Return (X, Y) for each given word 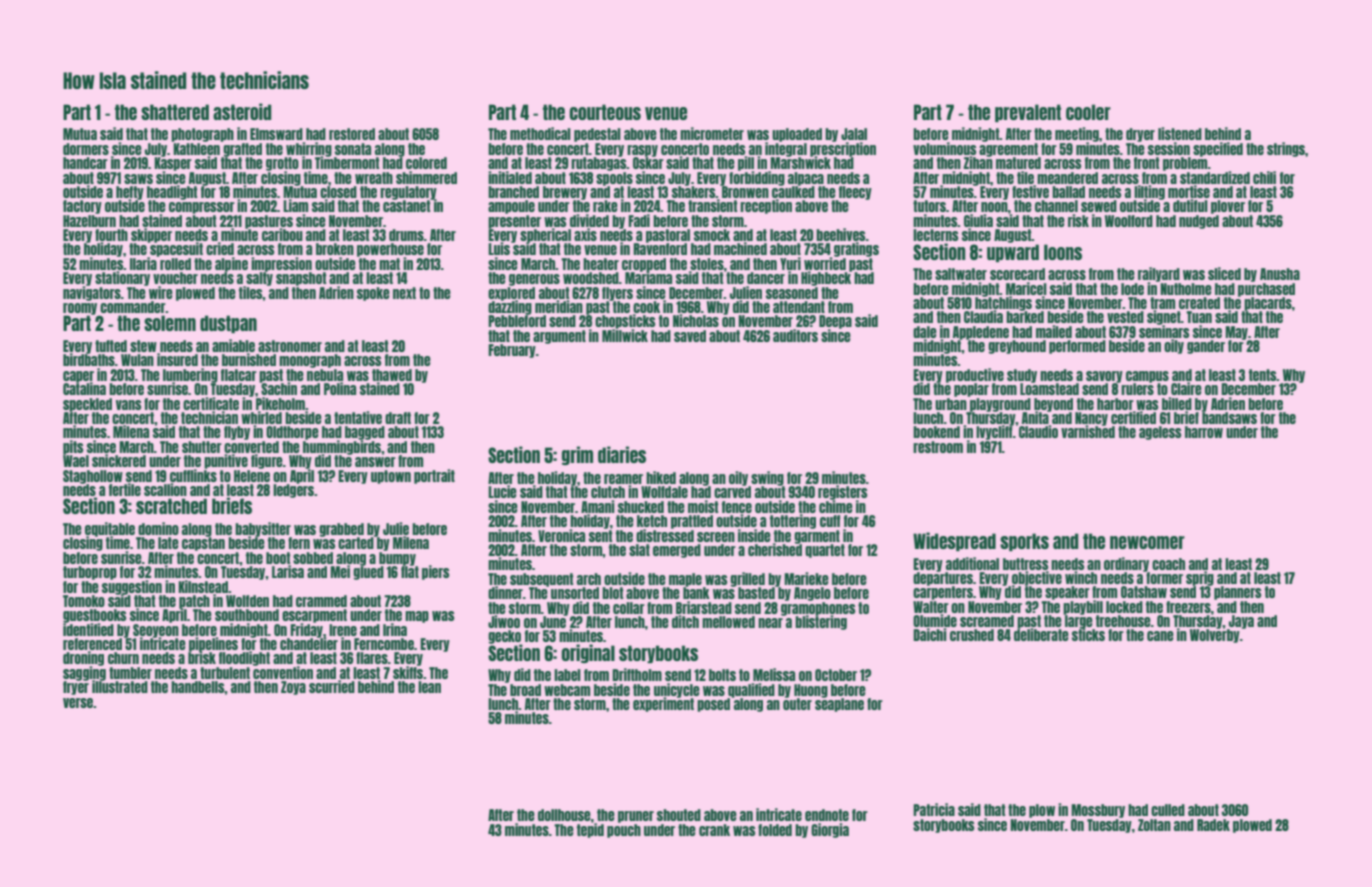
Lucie (502, 491)
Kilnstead (203, 586)
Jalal (854, 134)
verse (78, 703)
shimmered (426, 177)
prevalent (1028, 113)
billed (1177, 403)
